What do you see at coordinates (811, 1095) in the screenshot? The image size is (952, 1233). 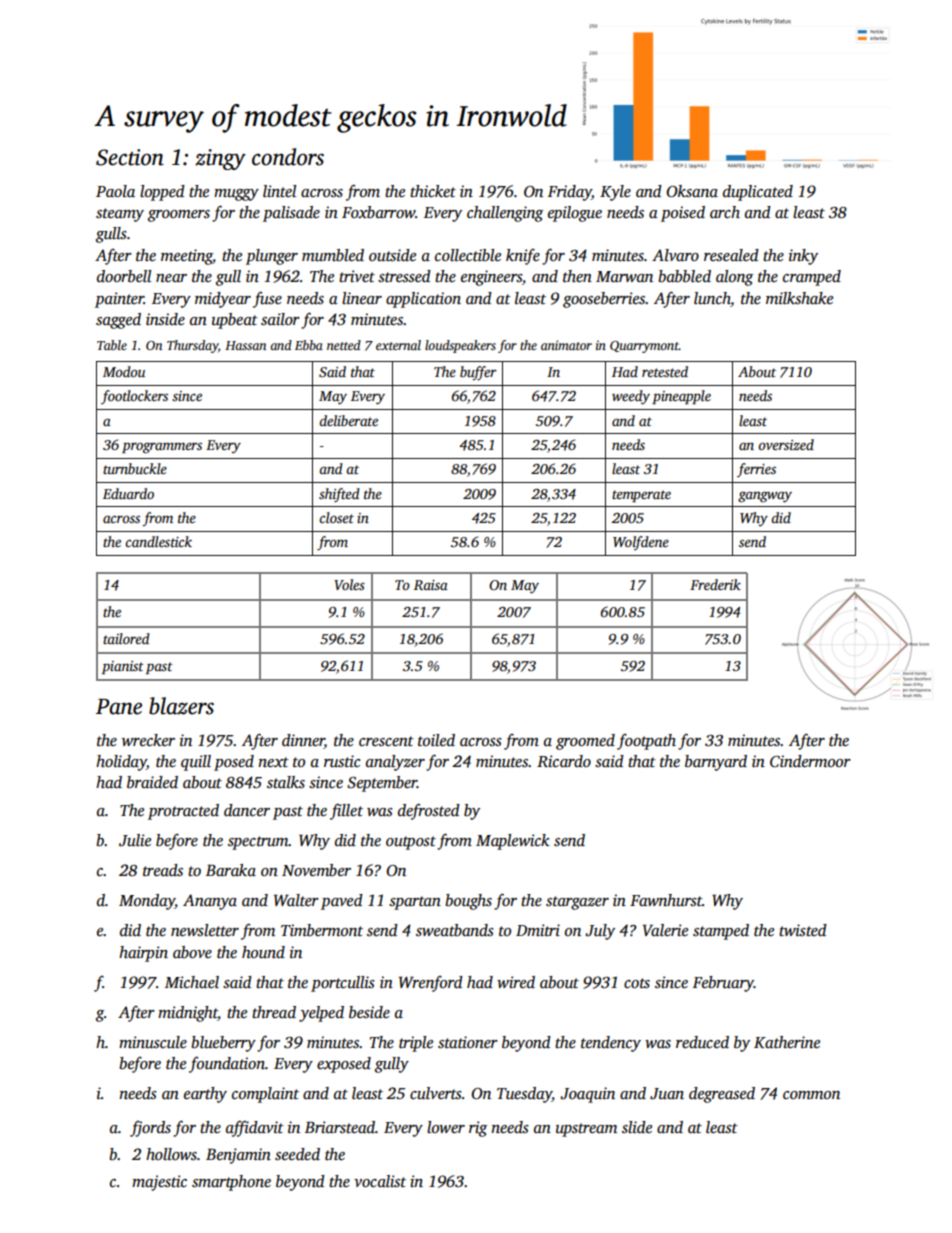 I see `common` at bounding box center [811, 1095].
